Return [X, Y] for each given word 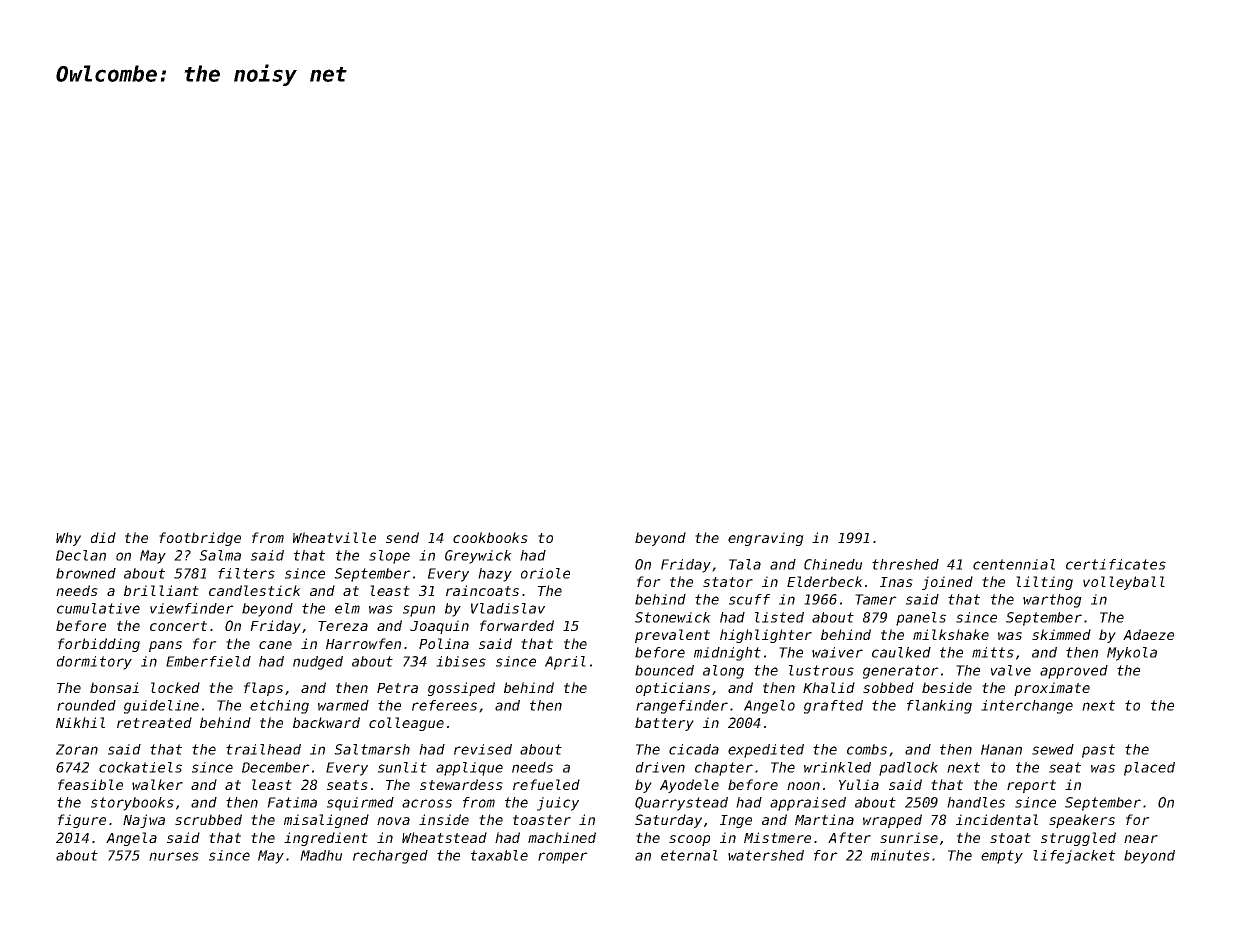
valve [1011, 670]
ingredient [326, 839]
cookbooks [490, 537]
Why [68, 539]
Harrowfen [363, 643]
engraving [766, 539]
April [565, 663]
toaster [542, 820]
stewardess [461, 784]
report [1031, 786]
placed [1149, 769]
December [276, 767]
